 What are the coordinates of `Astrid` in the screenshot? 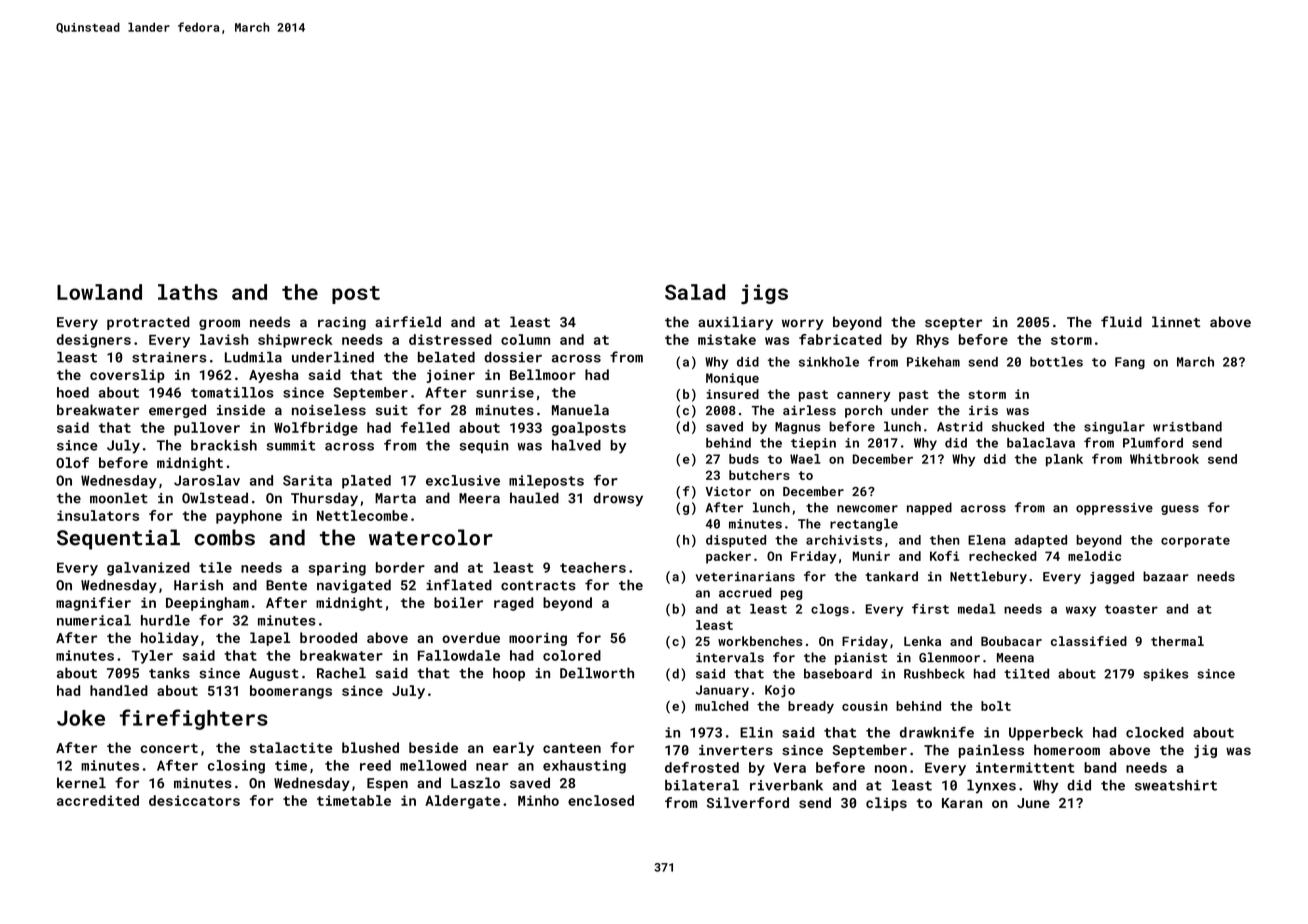 It's located at (960, 426).
